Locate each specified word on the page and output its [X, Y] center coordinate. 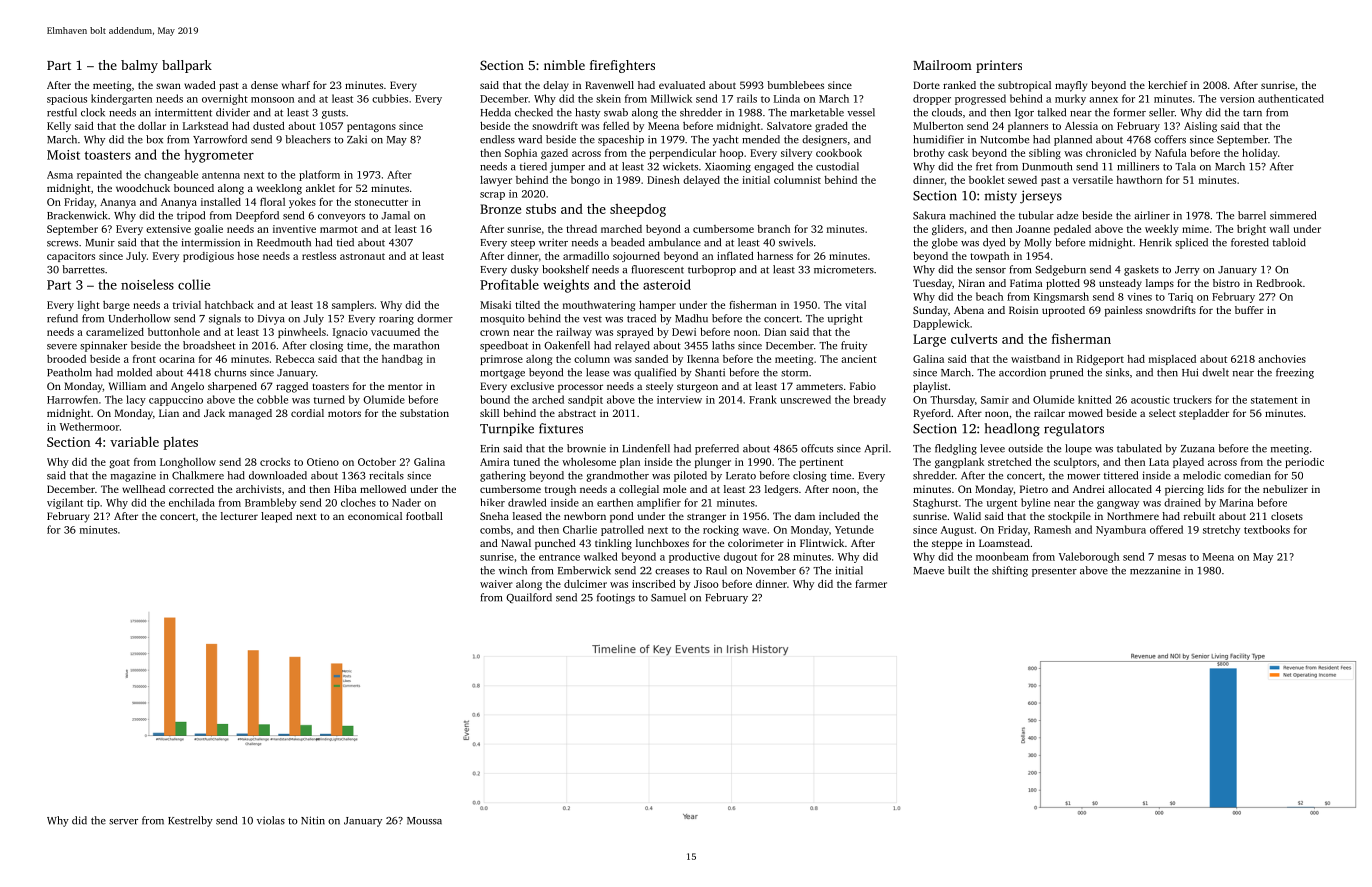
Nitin [313, 820]
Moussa [424, 821]
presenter [1054, 572]
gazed [554, 154]
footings [616, 598]
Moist [63, 155]
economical [375, 516]
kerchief [1168, 85]
